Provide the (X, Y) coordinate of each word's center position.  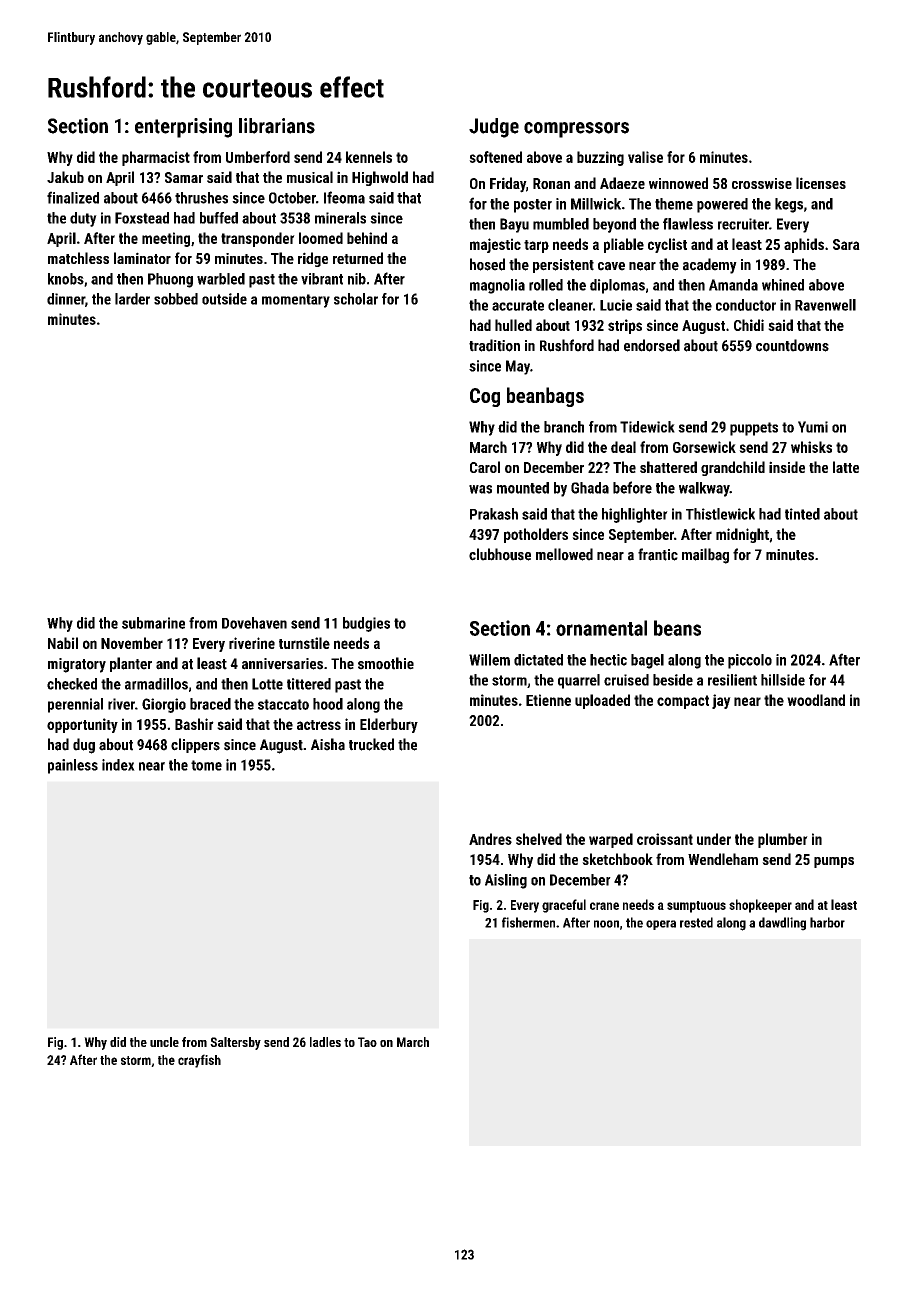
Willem (489, 660)
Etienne (548, 700)
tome (206, 765)
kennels (369, 157)
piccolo (750, 661)
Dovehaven (254, 623)
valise (645, 157)
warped (611, 840)
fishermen (528, 922)
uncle (164, 1042)
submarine (153, 623)
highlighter (635, 515)
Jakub (65, 177)
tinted (802, 514)
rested (696, 922)
